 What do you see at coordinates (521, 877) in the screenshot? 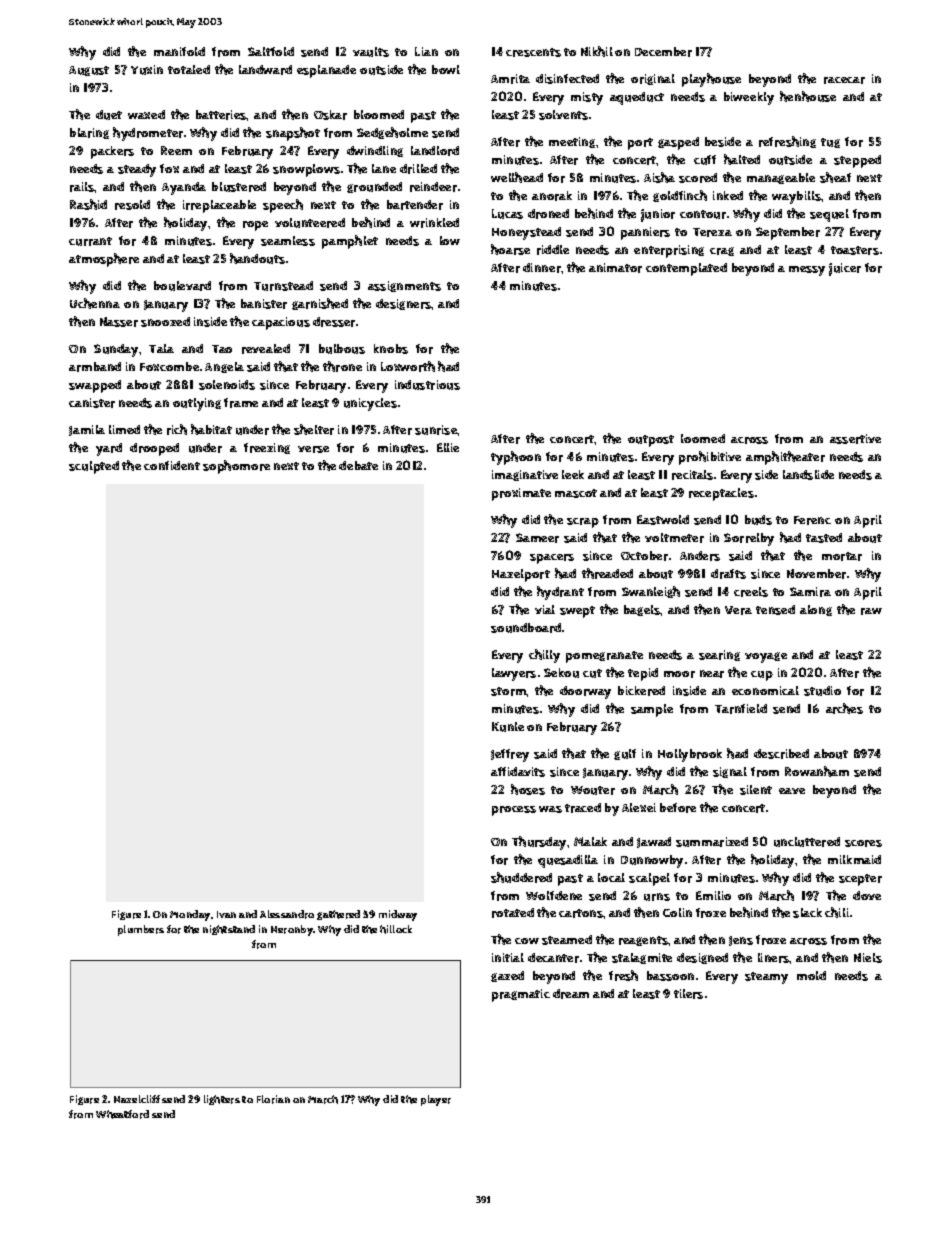
I see `shuddered` at bounding box center [521, 877].
